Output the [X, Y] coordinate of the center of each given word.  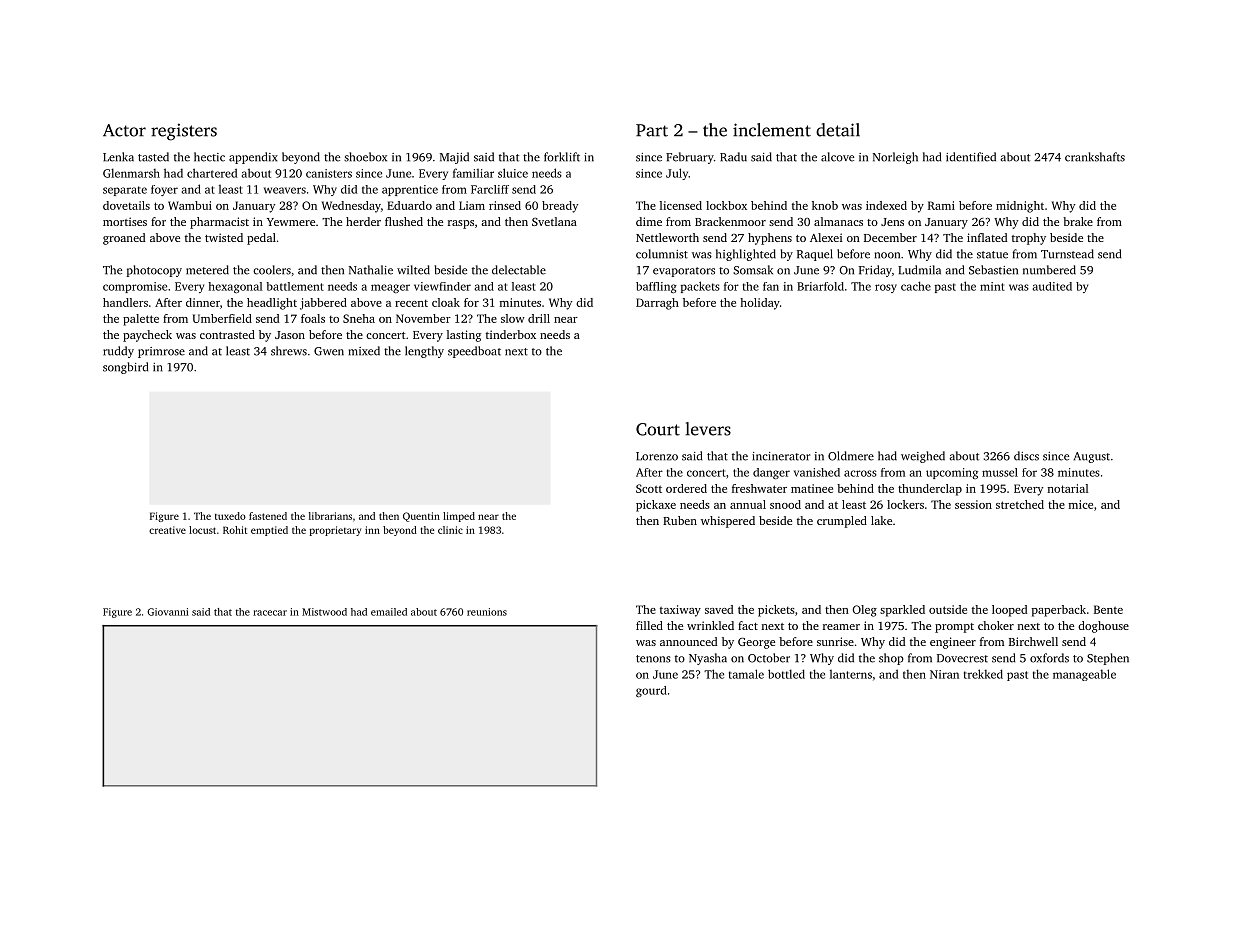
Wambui [190, 205]
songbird [125, 368]
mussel [1000, 472]
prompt [954, 628]
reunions [487, 612]
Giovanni [167, 612]
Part [652, 130]
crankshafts [1095, 157]
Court [658, 429]
